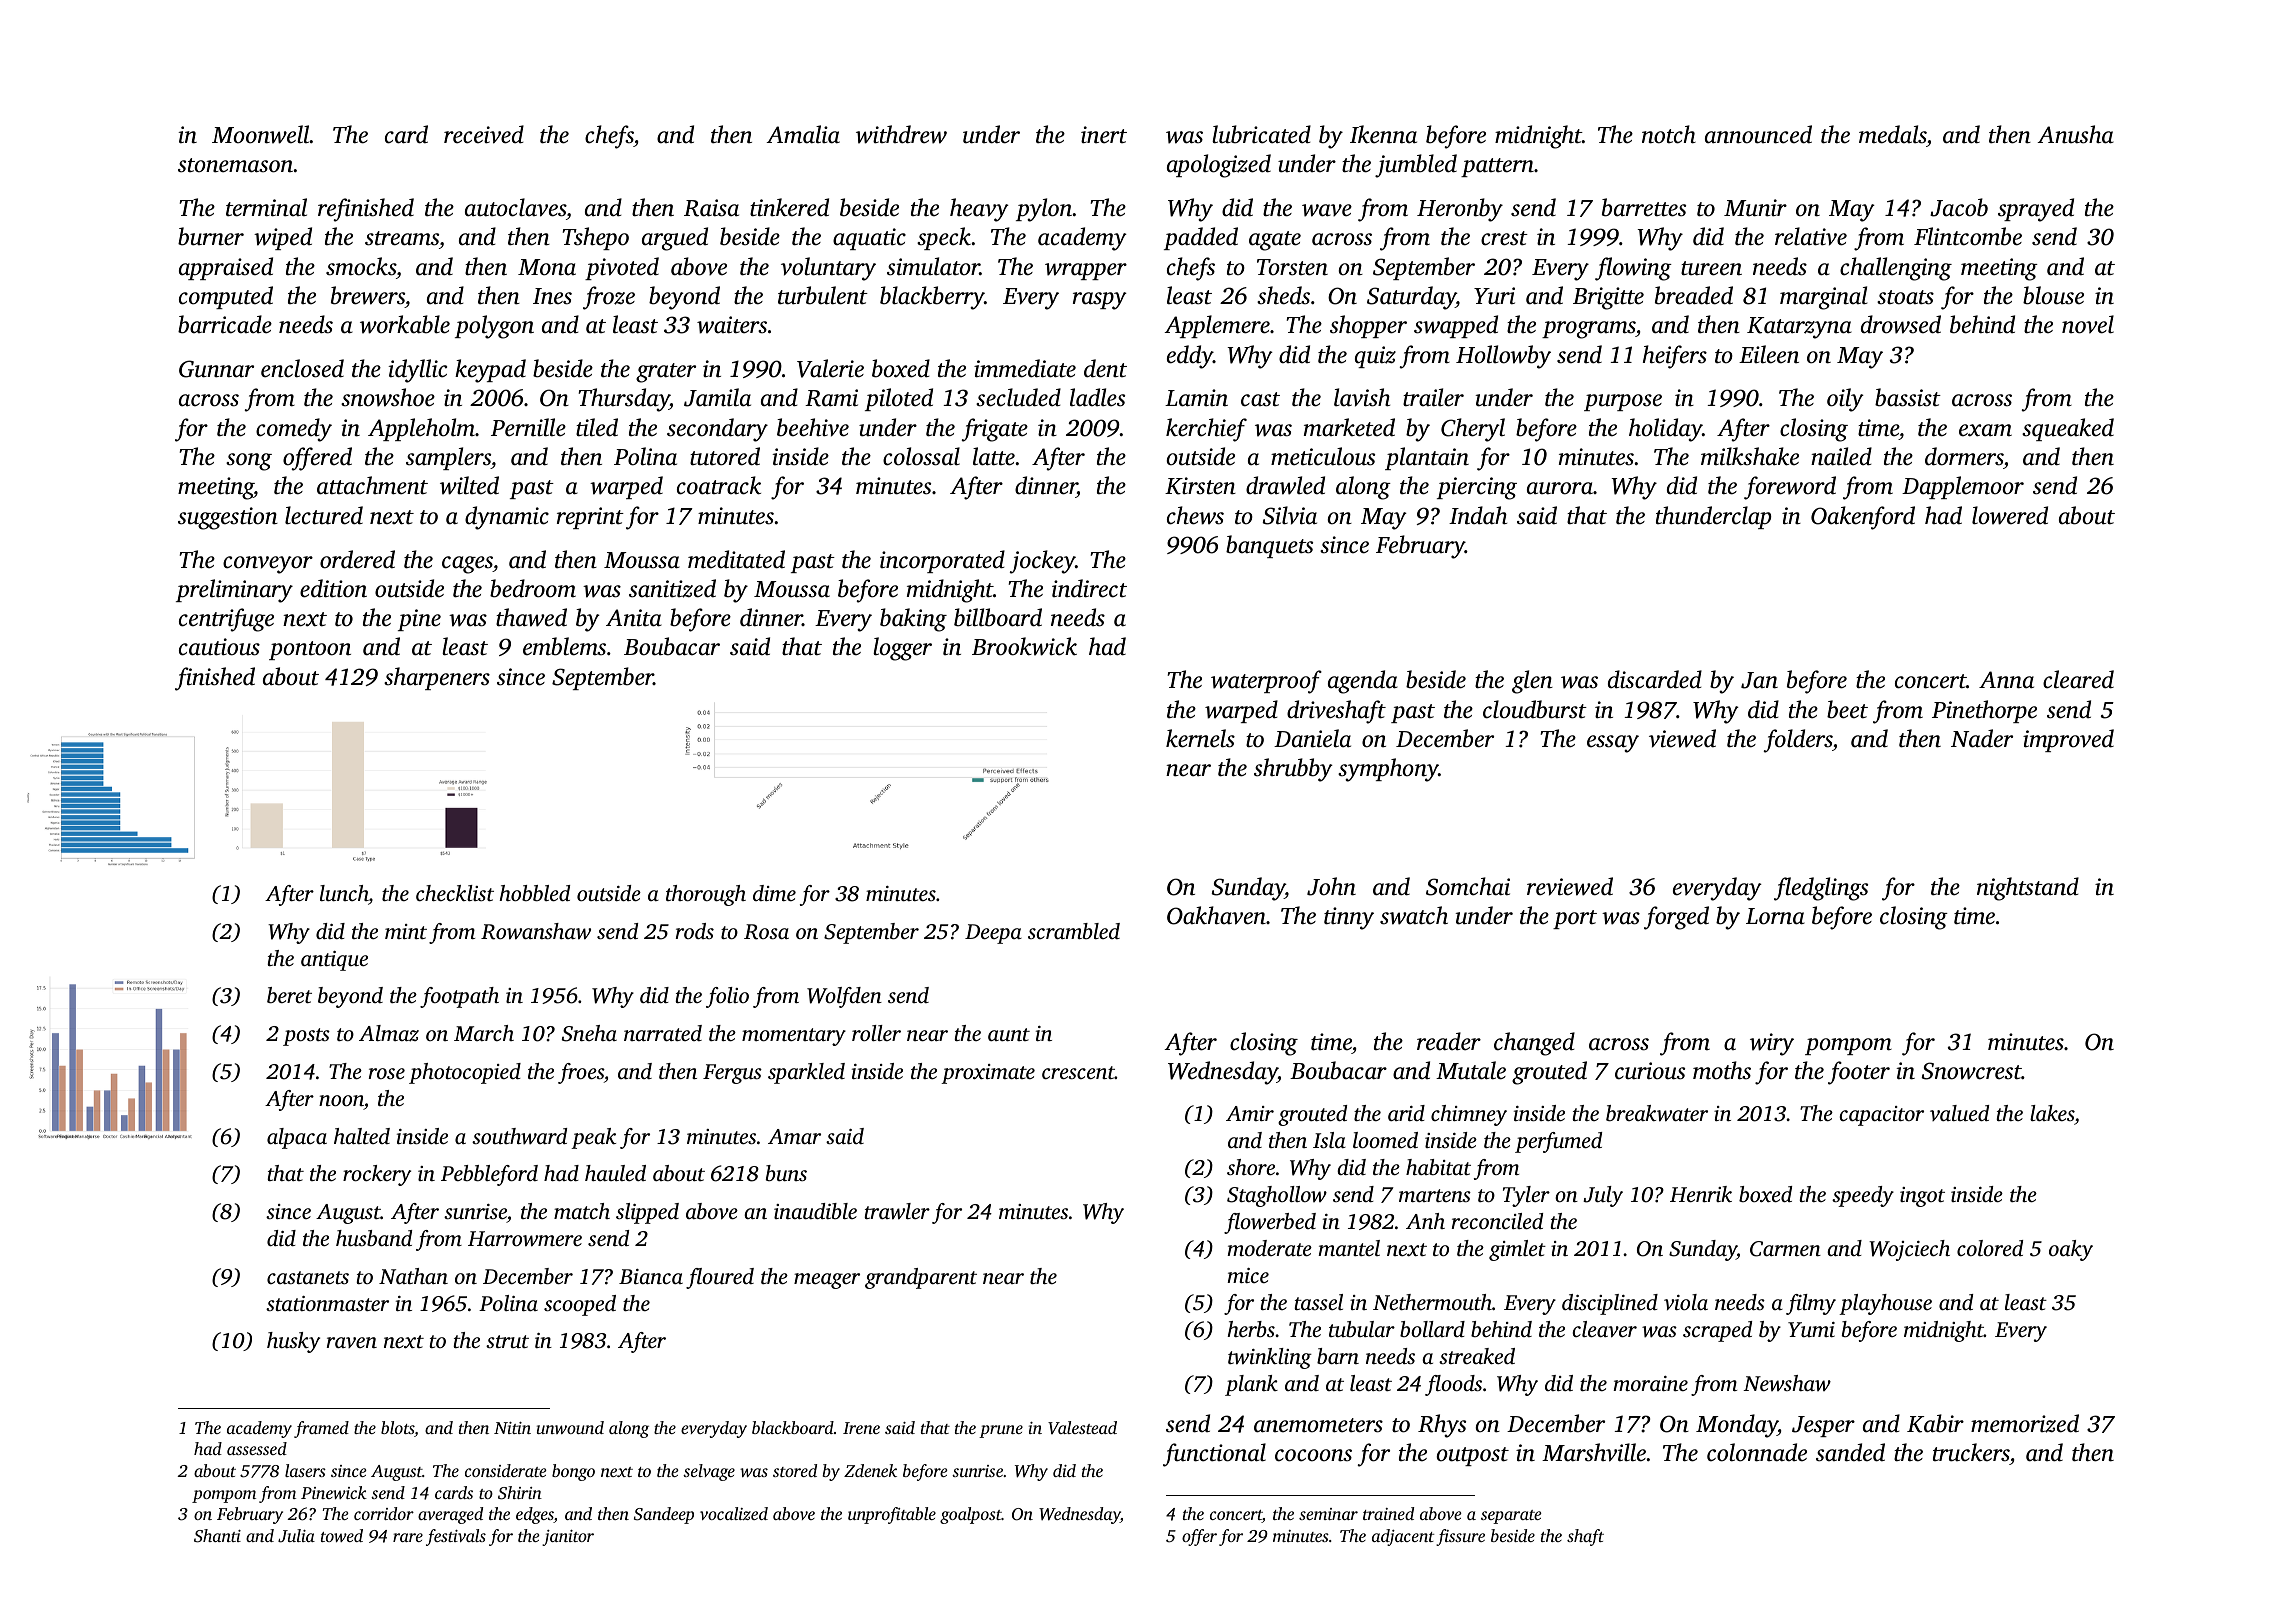 The image size is (2292, 1620). I want to click on festivals, so click(456, 1537).
